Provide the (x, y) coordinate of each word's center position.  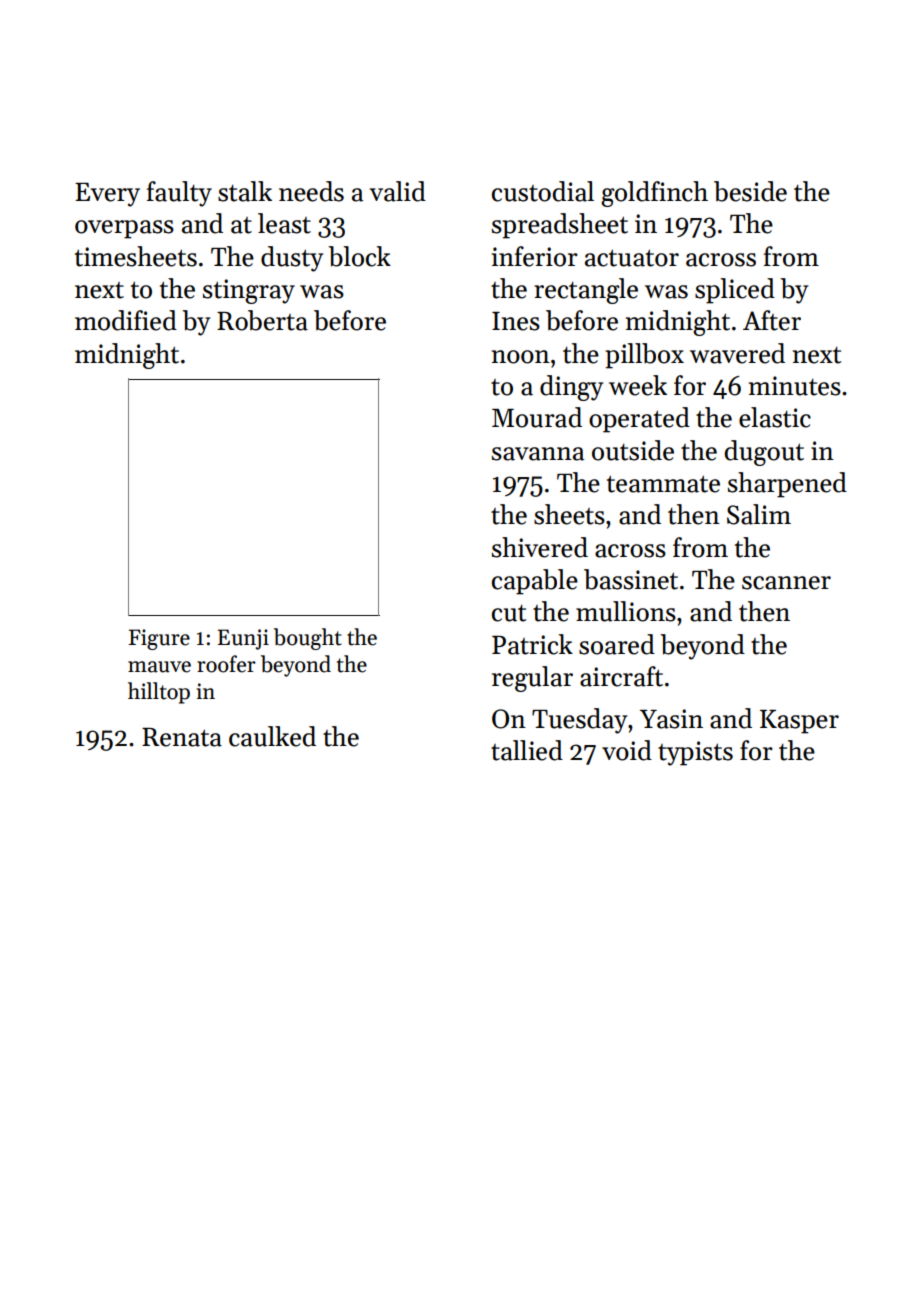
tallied (527, 750)
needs (311, 191)
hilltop (159, 693)
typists (695, 753)
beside (750, 191)
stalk (245, 191)
